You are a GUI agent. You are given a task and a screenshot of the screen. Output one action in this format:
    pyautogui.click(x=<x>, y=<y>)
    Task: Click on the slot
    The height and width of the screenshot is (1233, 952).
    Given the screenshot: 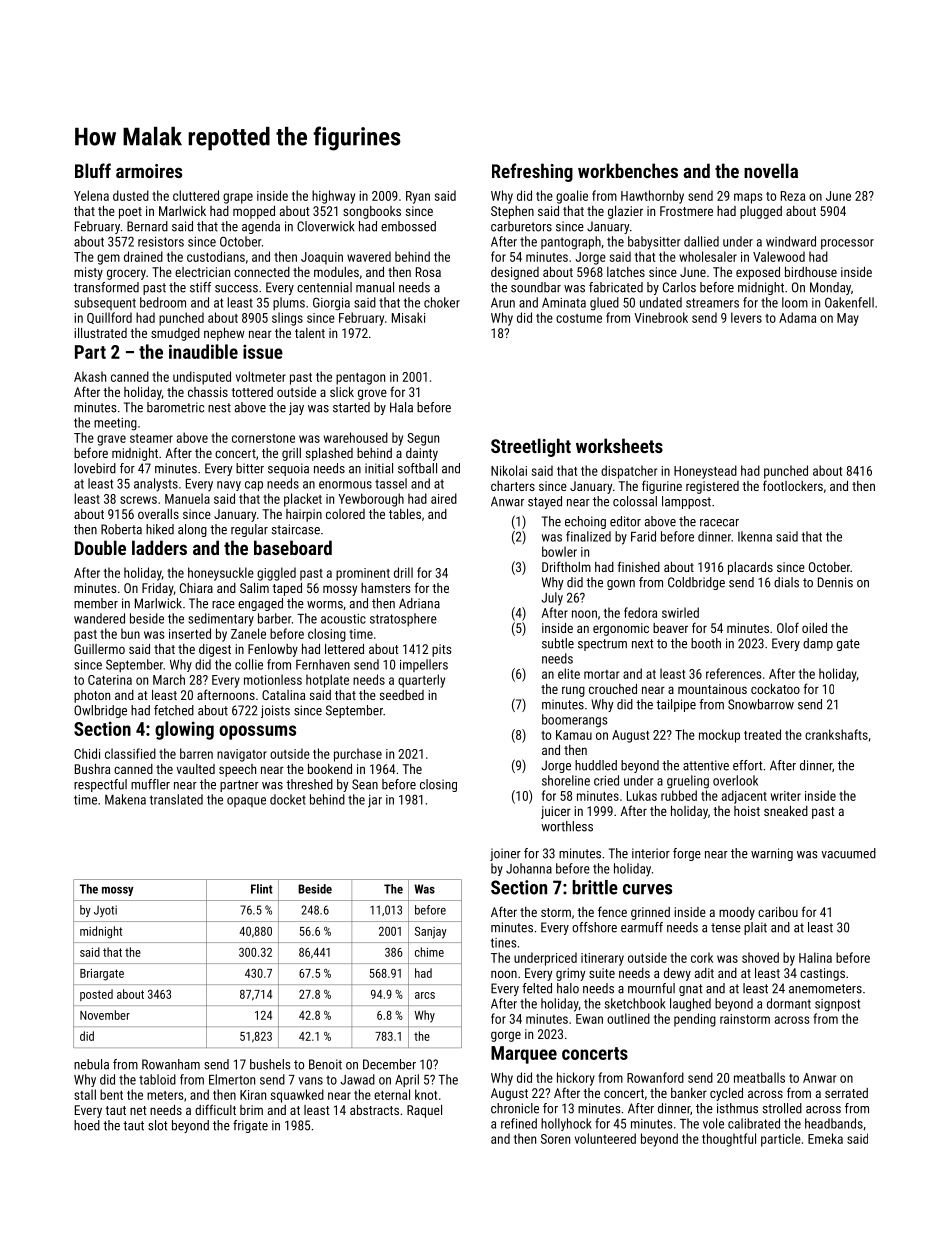 What is the action you would take?
    pyautogui.click(x=158, y=1125)
